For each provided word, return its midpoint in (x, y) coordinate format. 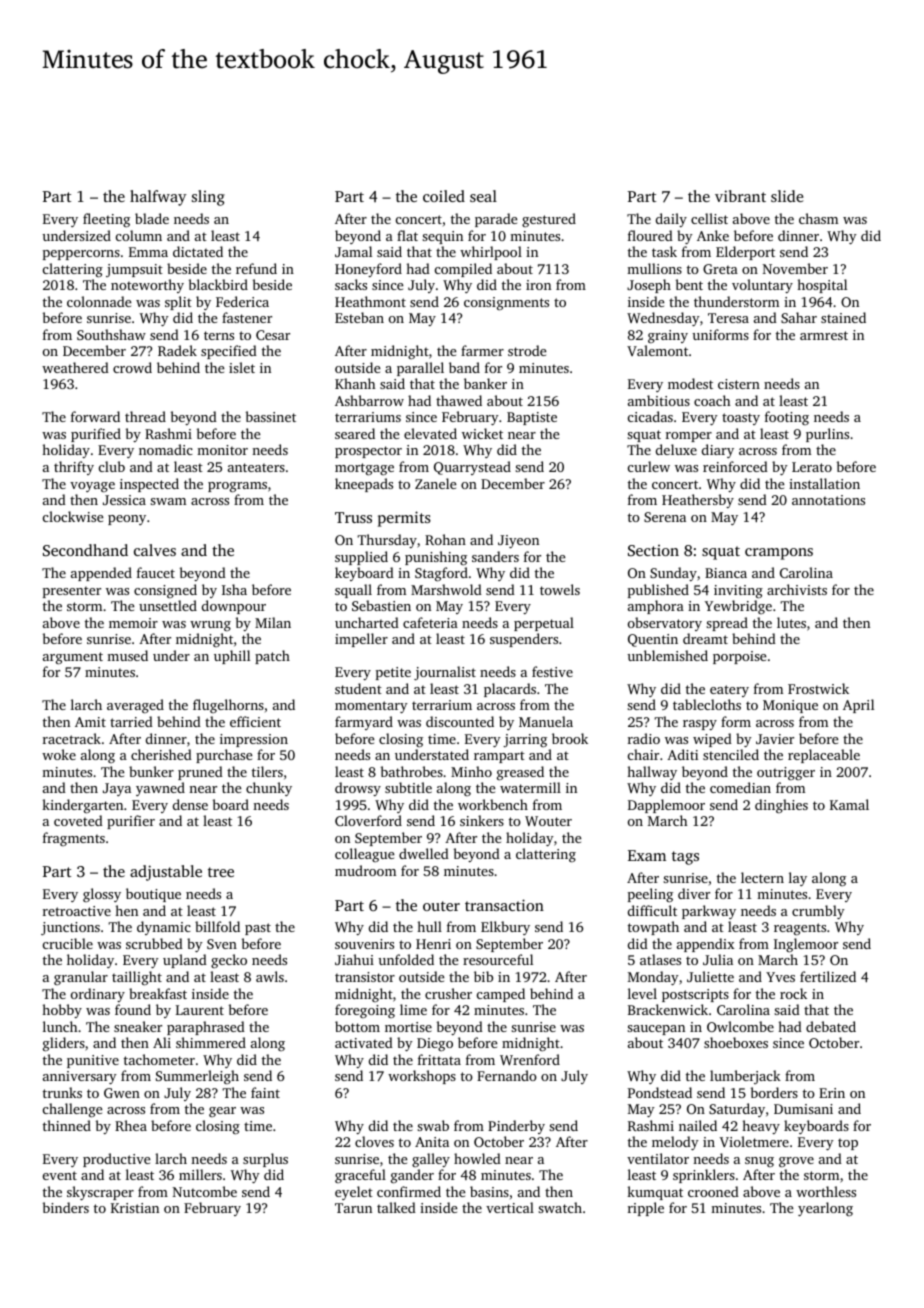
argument (73, 658)
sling (208, 198)
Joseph (649, 286)
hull (429, 926)
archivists (797, 589)
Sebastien (381, 605)
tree (221, 872)
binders (66, 1207)
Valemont (657, 350)
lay (798, 879)
